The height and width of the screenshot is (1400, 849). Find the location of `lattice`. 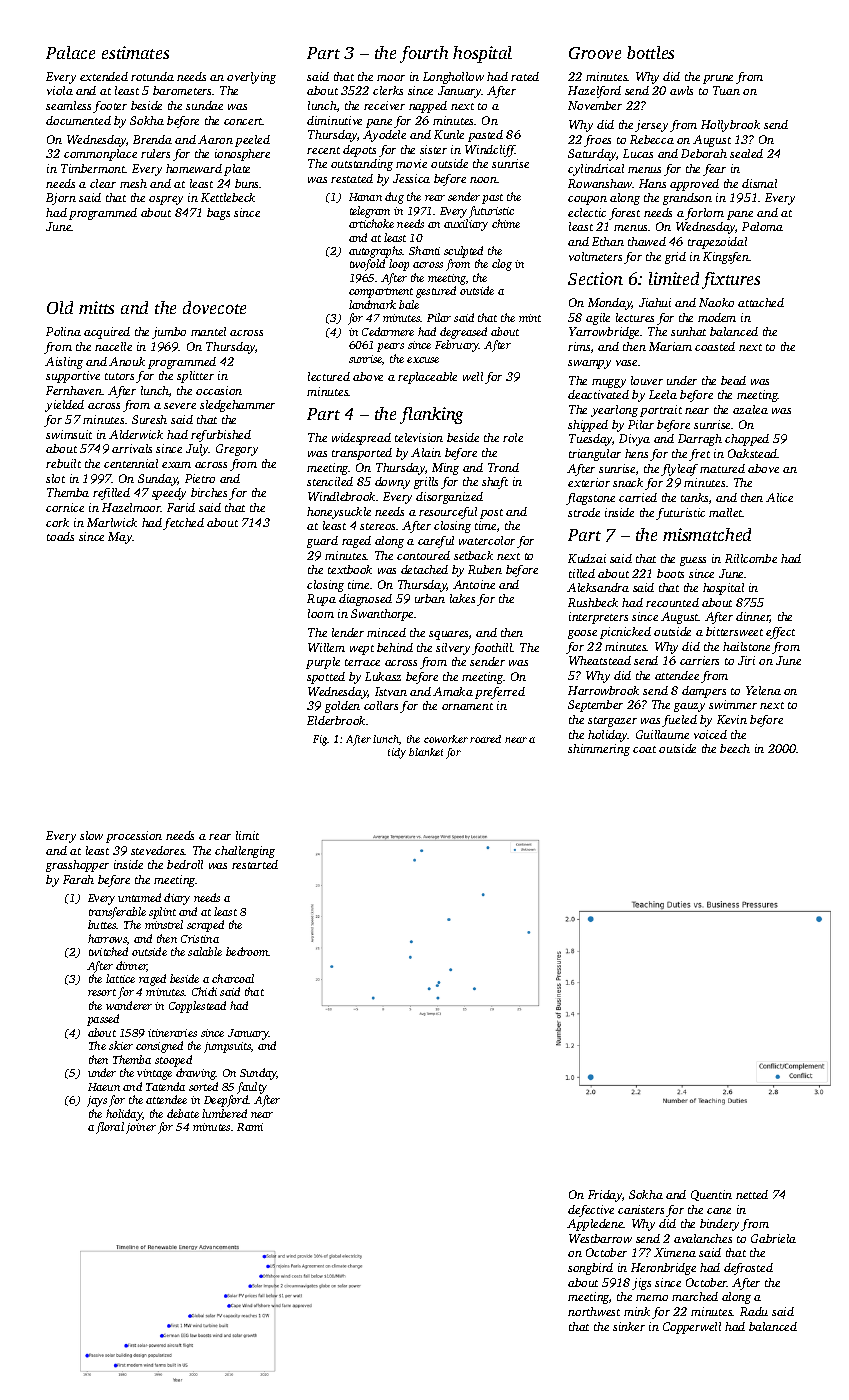

lattice is located at coordinates (120, 978).
